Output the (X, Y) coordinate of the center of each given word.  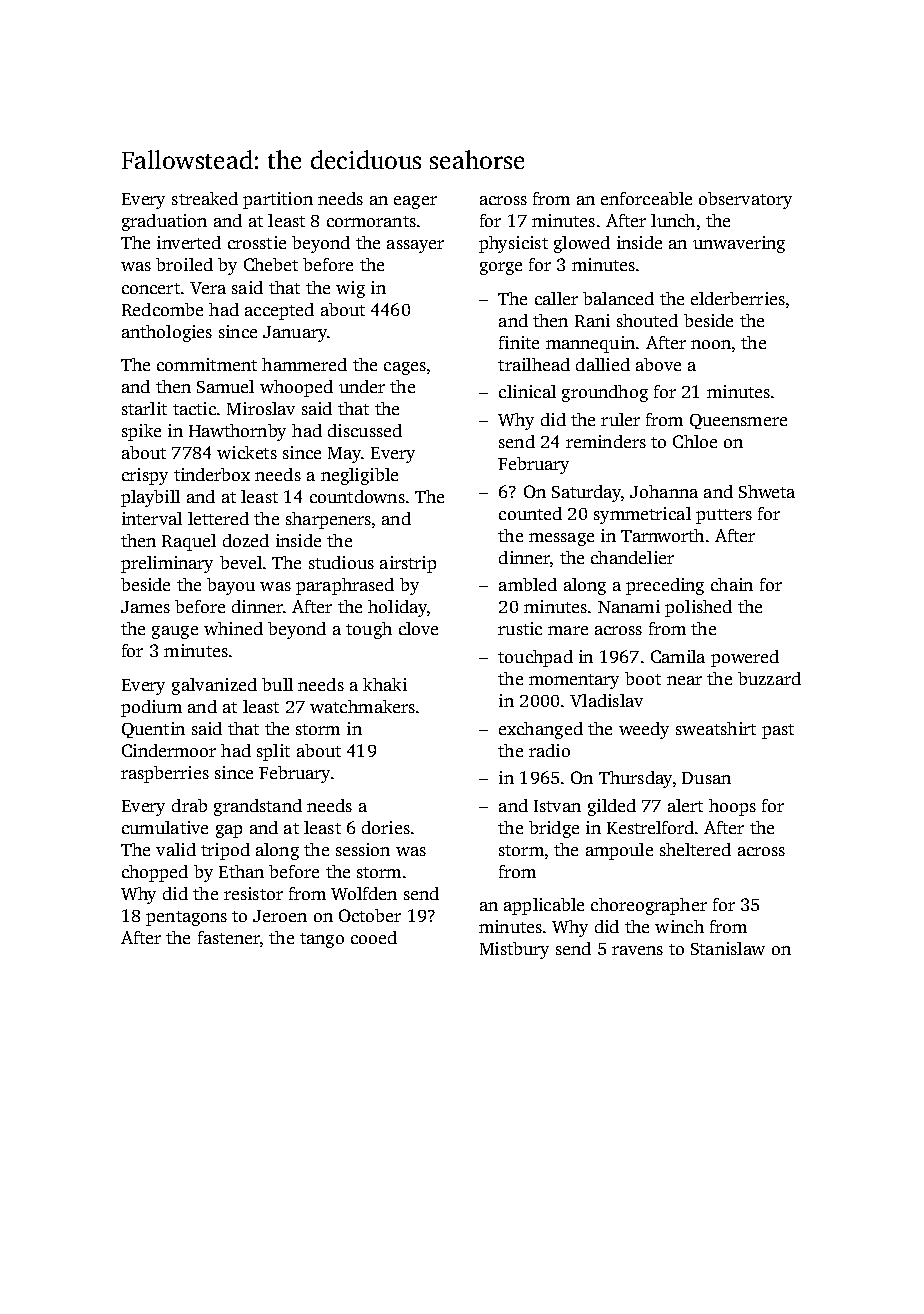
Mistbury (514, 950)
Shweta (767, 491)
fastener (229, 937)
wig (350, 289)
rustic (520, 628)
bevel (241, 562)
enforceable (646, 198)
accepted (279, 311)
